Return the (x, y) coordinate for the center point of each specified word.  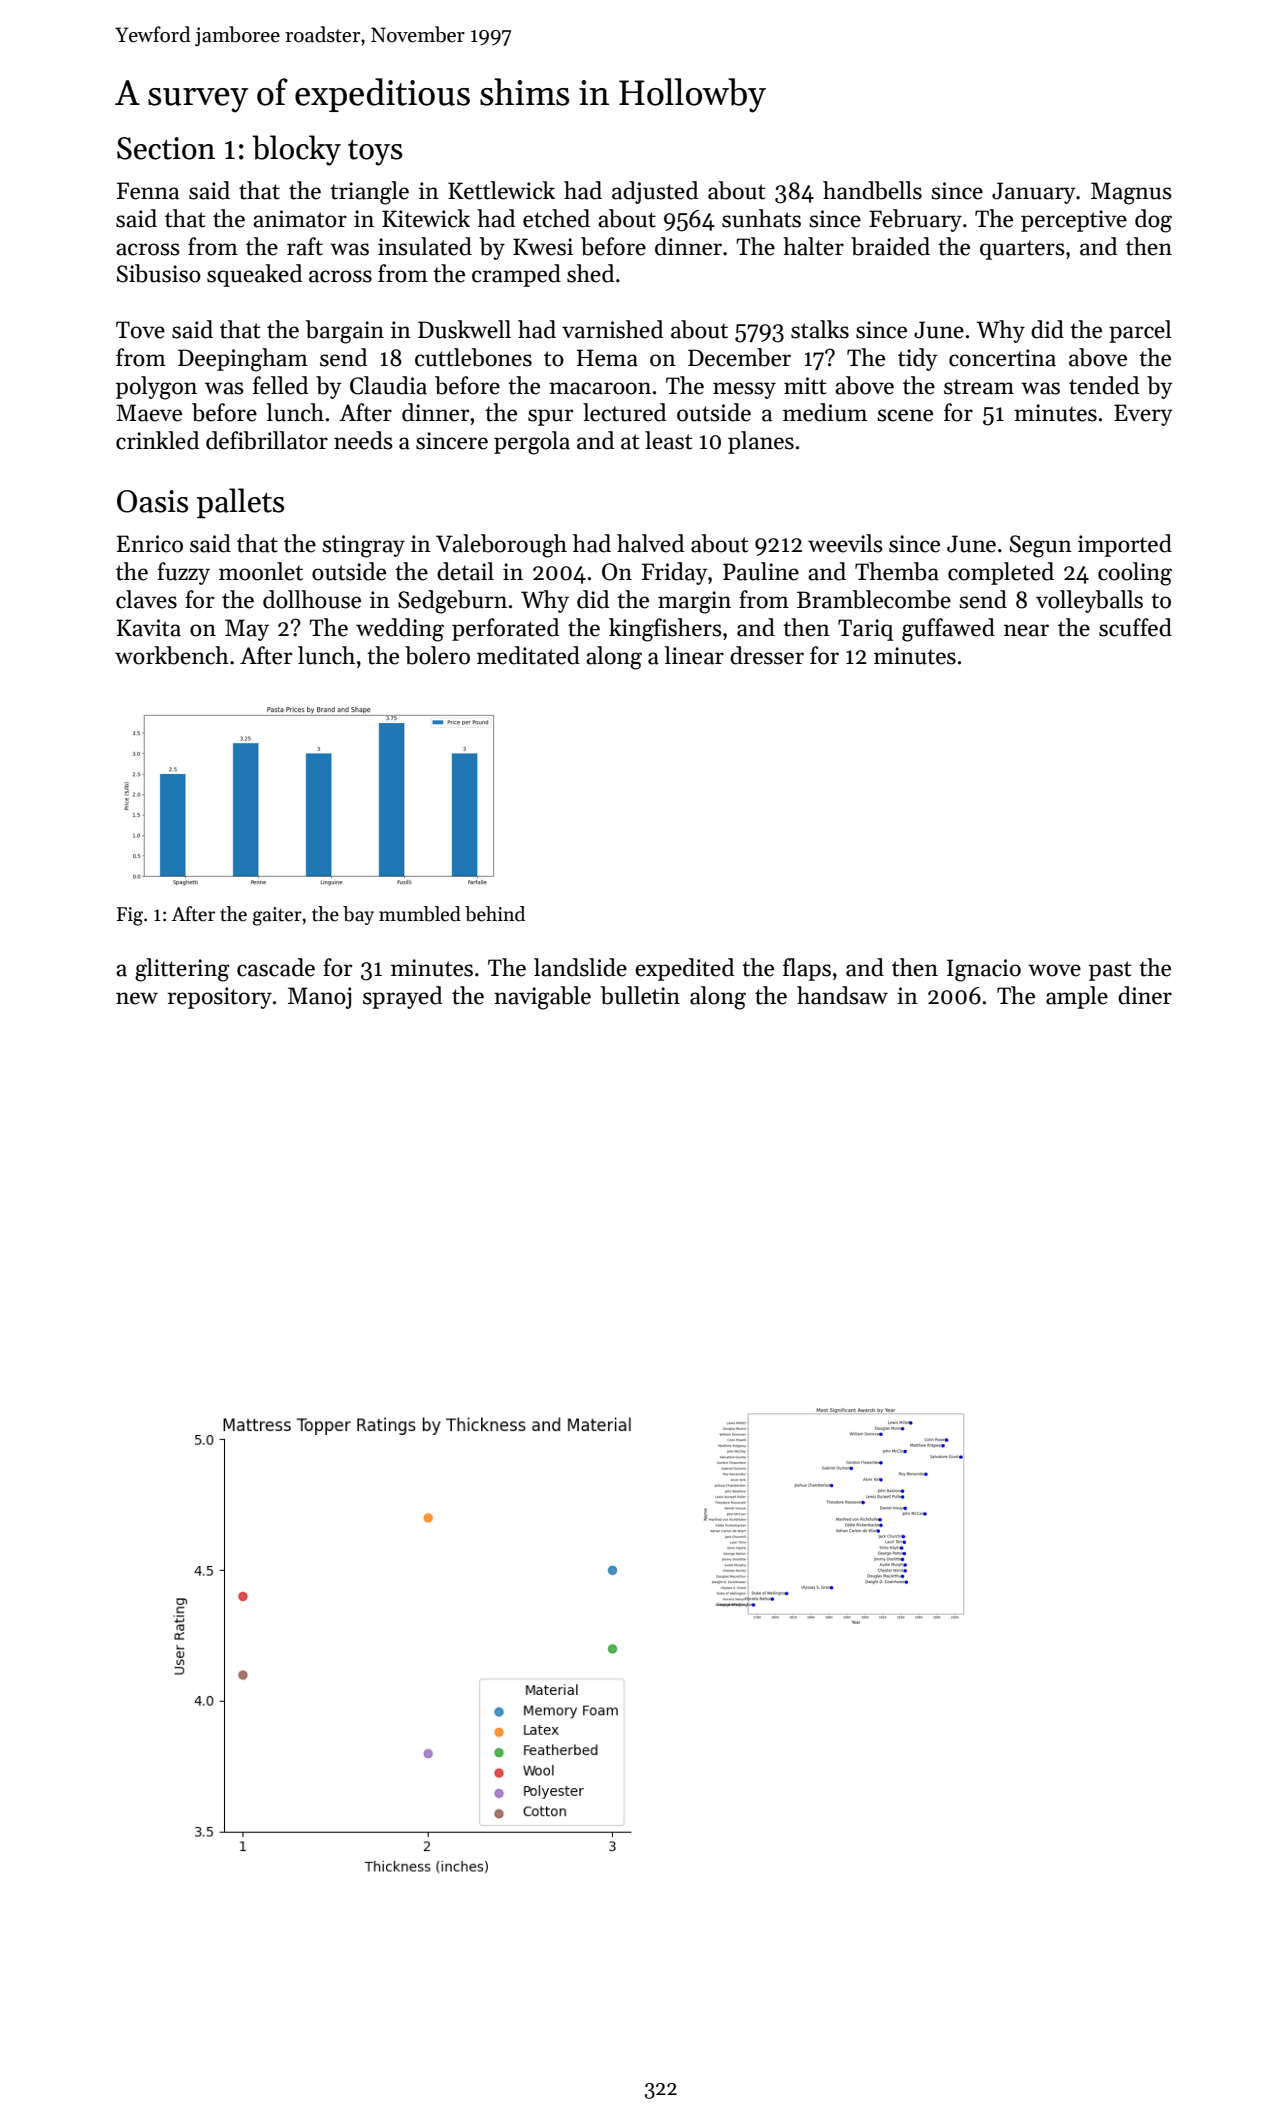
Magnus (1131, 193)
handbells (872, 190)
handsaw (842, 995)
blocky (296, 150)
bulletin (640, 995)
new (137, 998)
